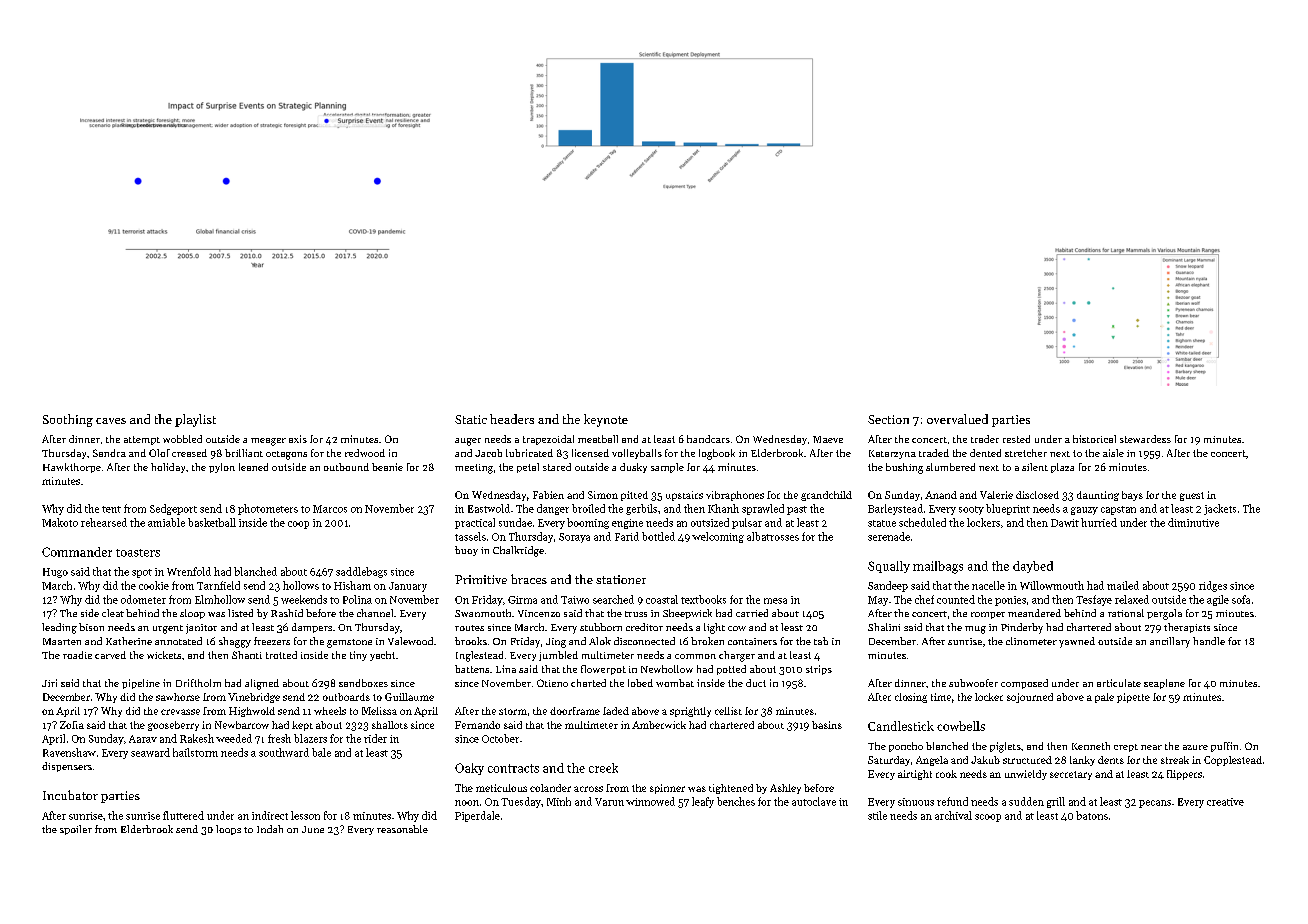  I want to click on seaplane, so click(1164, 684).
